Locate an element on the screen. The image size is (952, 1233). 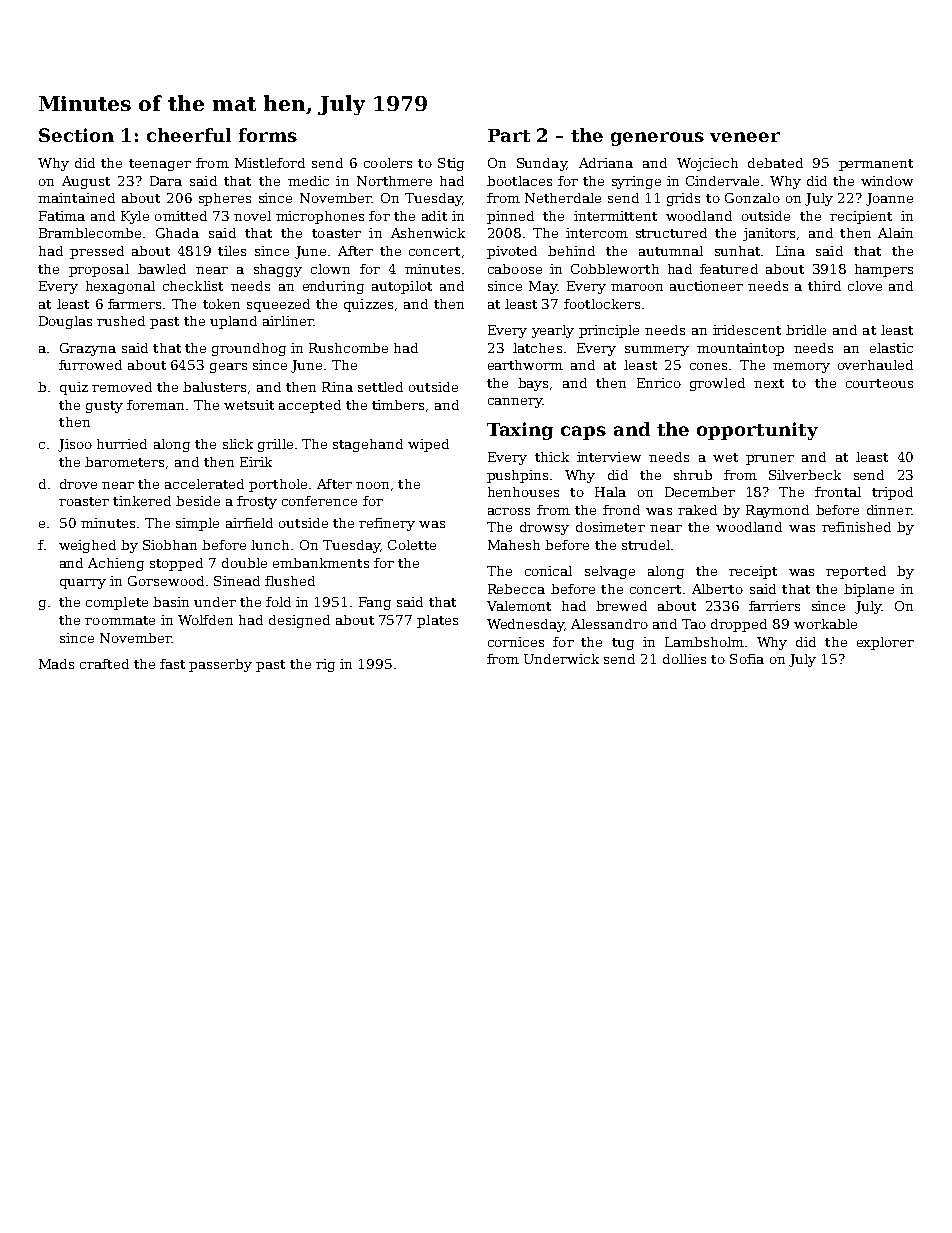
Part is located at coordinates (509, 135).
